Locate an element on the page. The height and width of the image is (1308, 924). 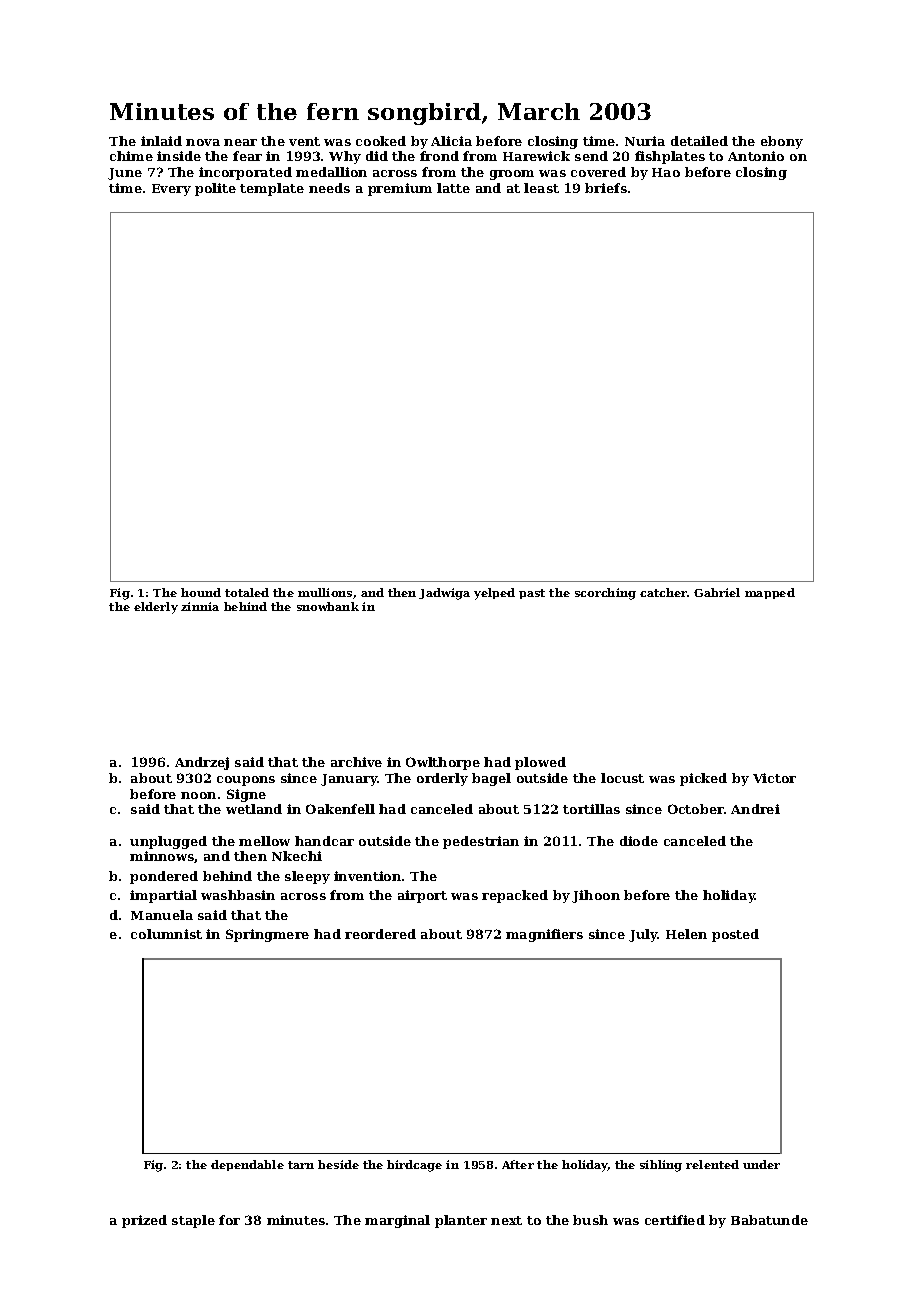
Babatunde is located at coordinates (769, 1220).
